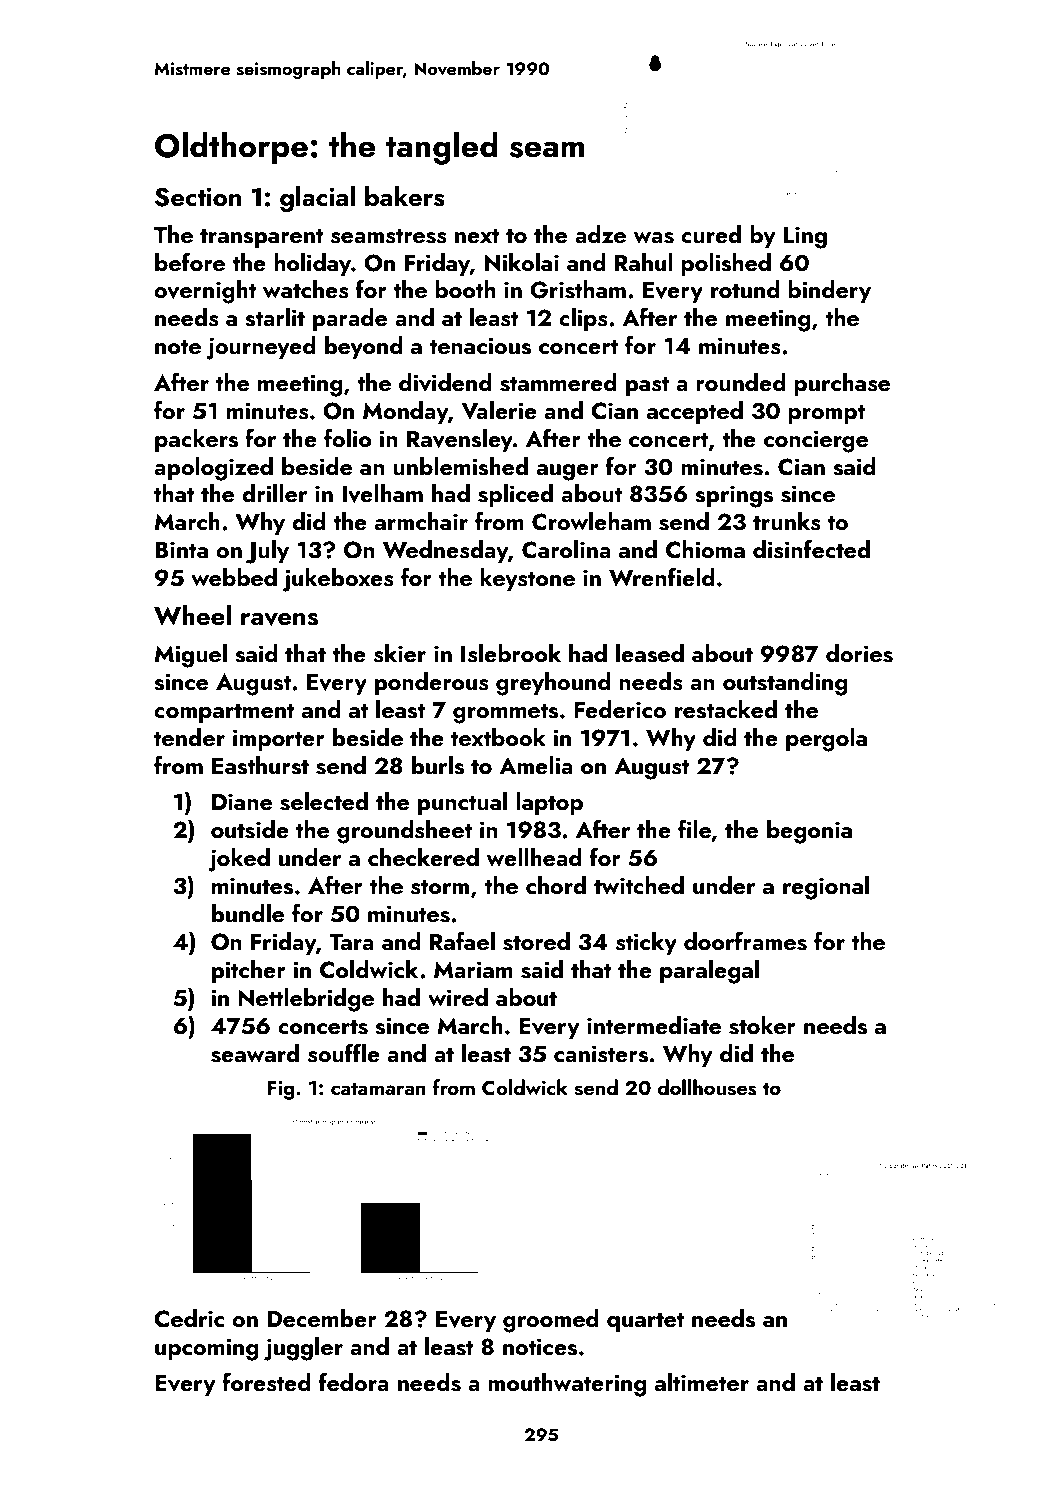 The height and width of the document is (1488, 1048). What do you see at coordinates (711, 234) in the document?
I see `cured` at bounding box center [711, 234].
